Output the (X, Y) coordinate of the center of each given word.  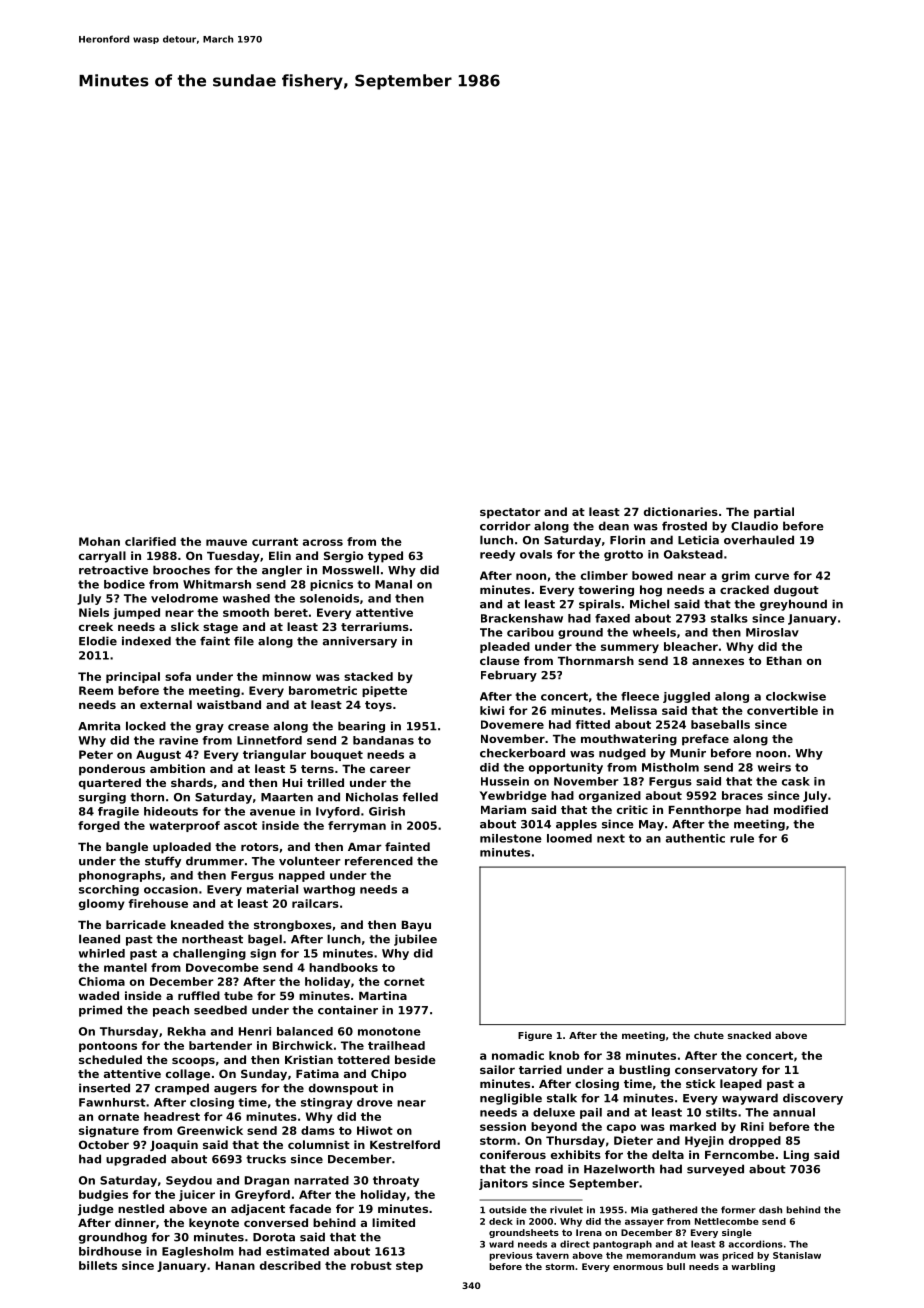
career (390, 769)
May (651, 825)
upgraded (136, 1160)
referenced (379, 861)
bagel (265, 940)
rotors (260, 847)
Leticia (698, 540)
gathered (674, 1210)
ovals (536, 554)
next (611, 838)
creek (96, 626)
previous (511, 1256)
